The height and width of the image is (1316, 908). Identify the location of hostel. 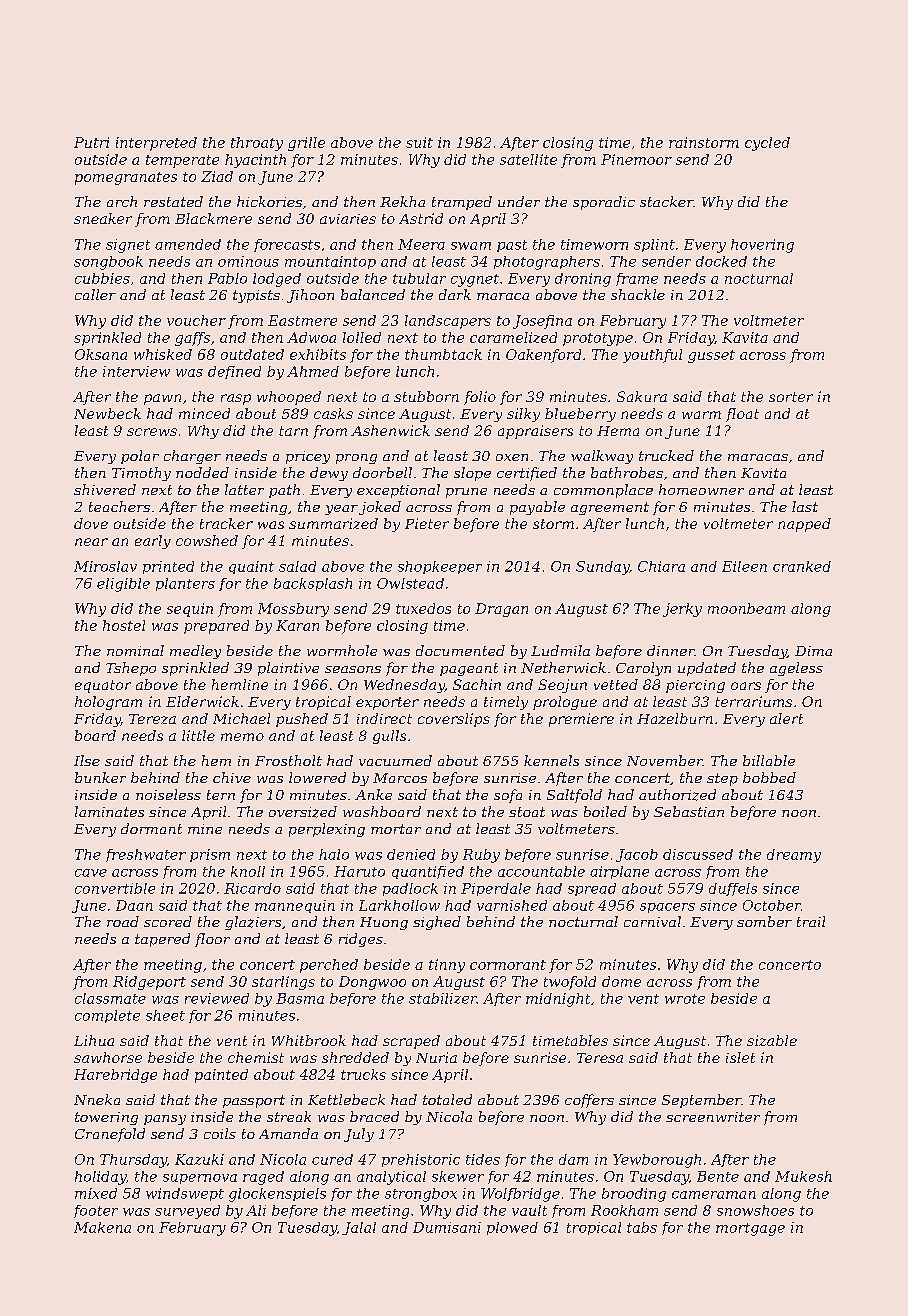
(124, 625).
